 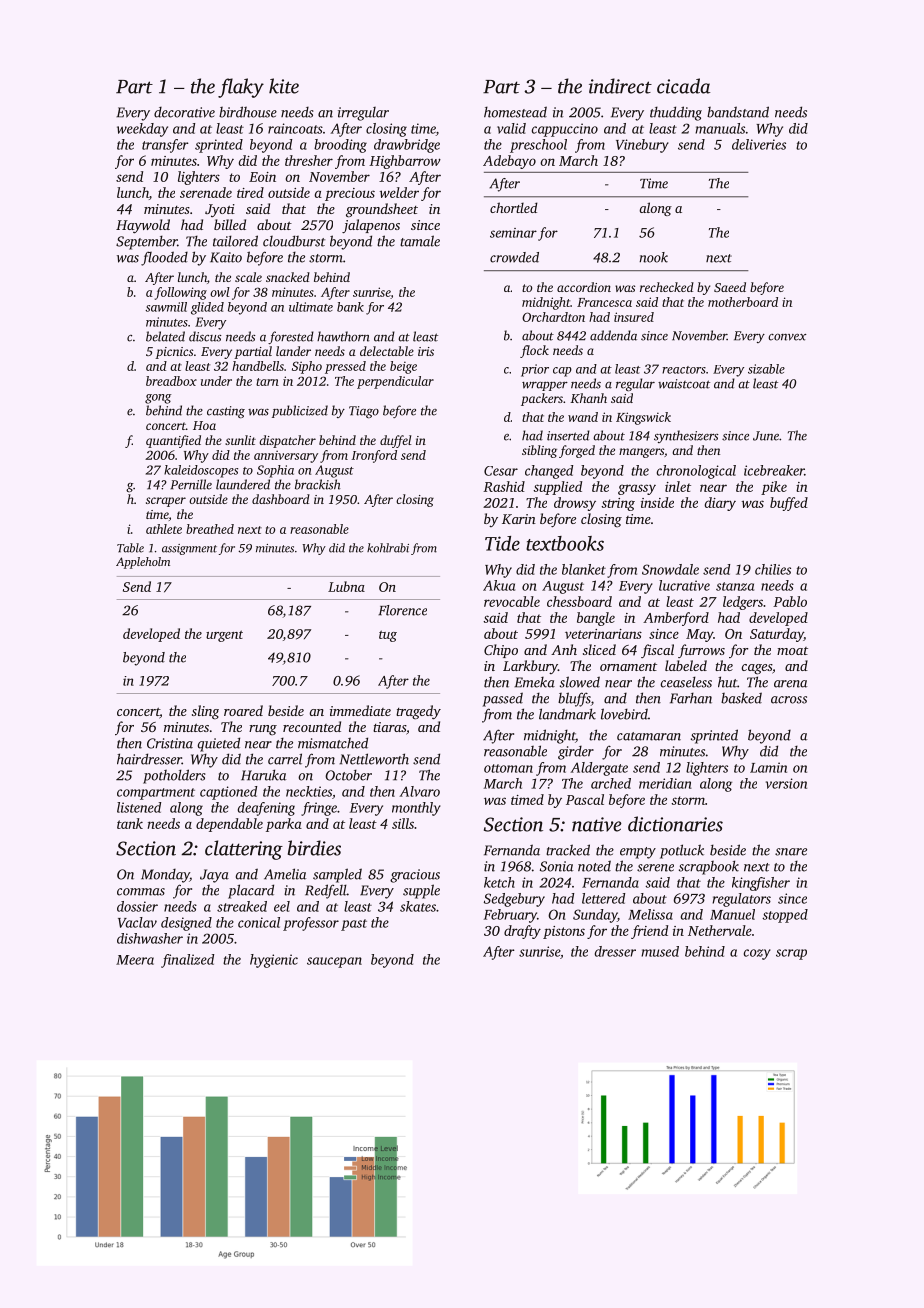 I want to click on indirect, so click(x=620, y=86).
